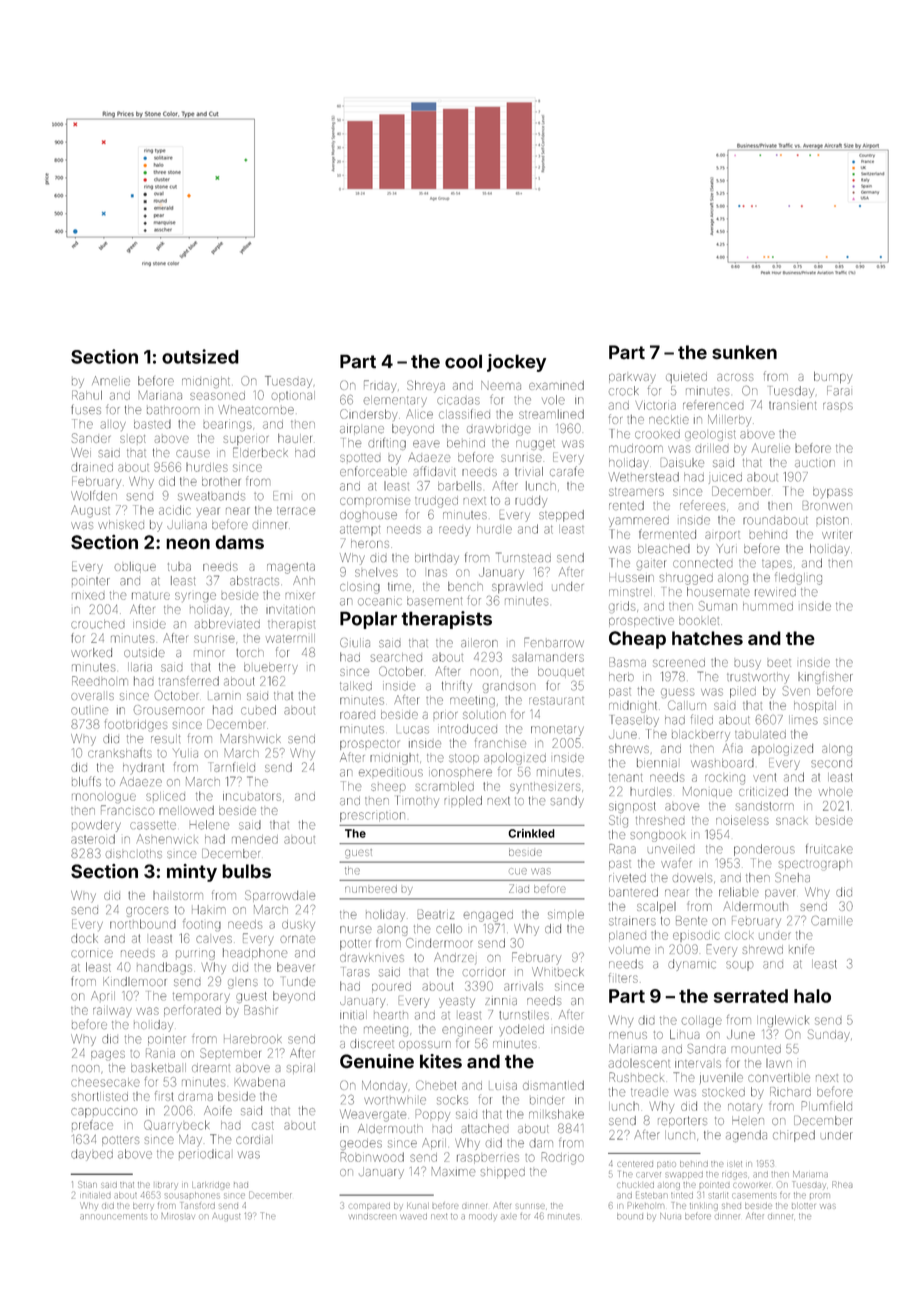 This image has width=924, height=1308. What do you see at coordinates (743, 692) in the image?
I see `piled` at bounding box center [743, 692].
